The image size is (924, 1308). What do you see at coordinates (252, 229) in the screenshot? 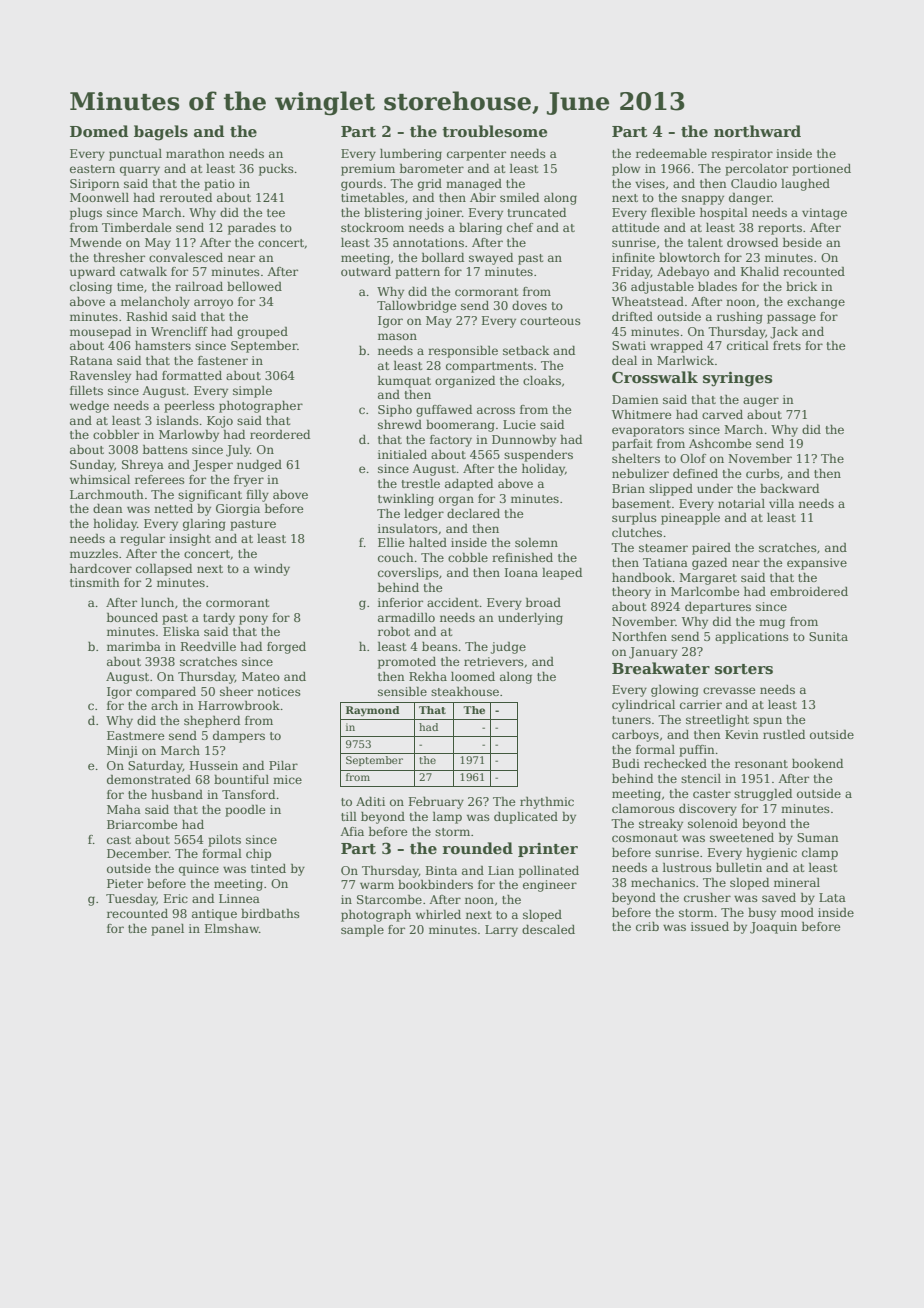
I see `parades` at bounding box center [252, 229].
